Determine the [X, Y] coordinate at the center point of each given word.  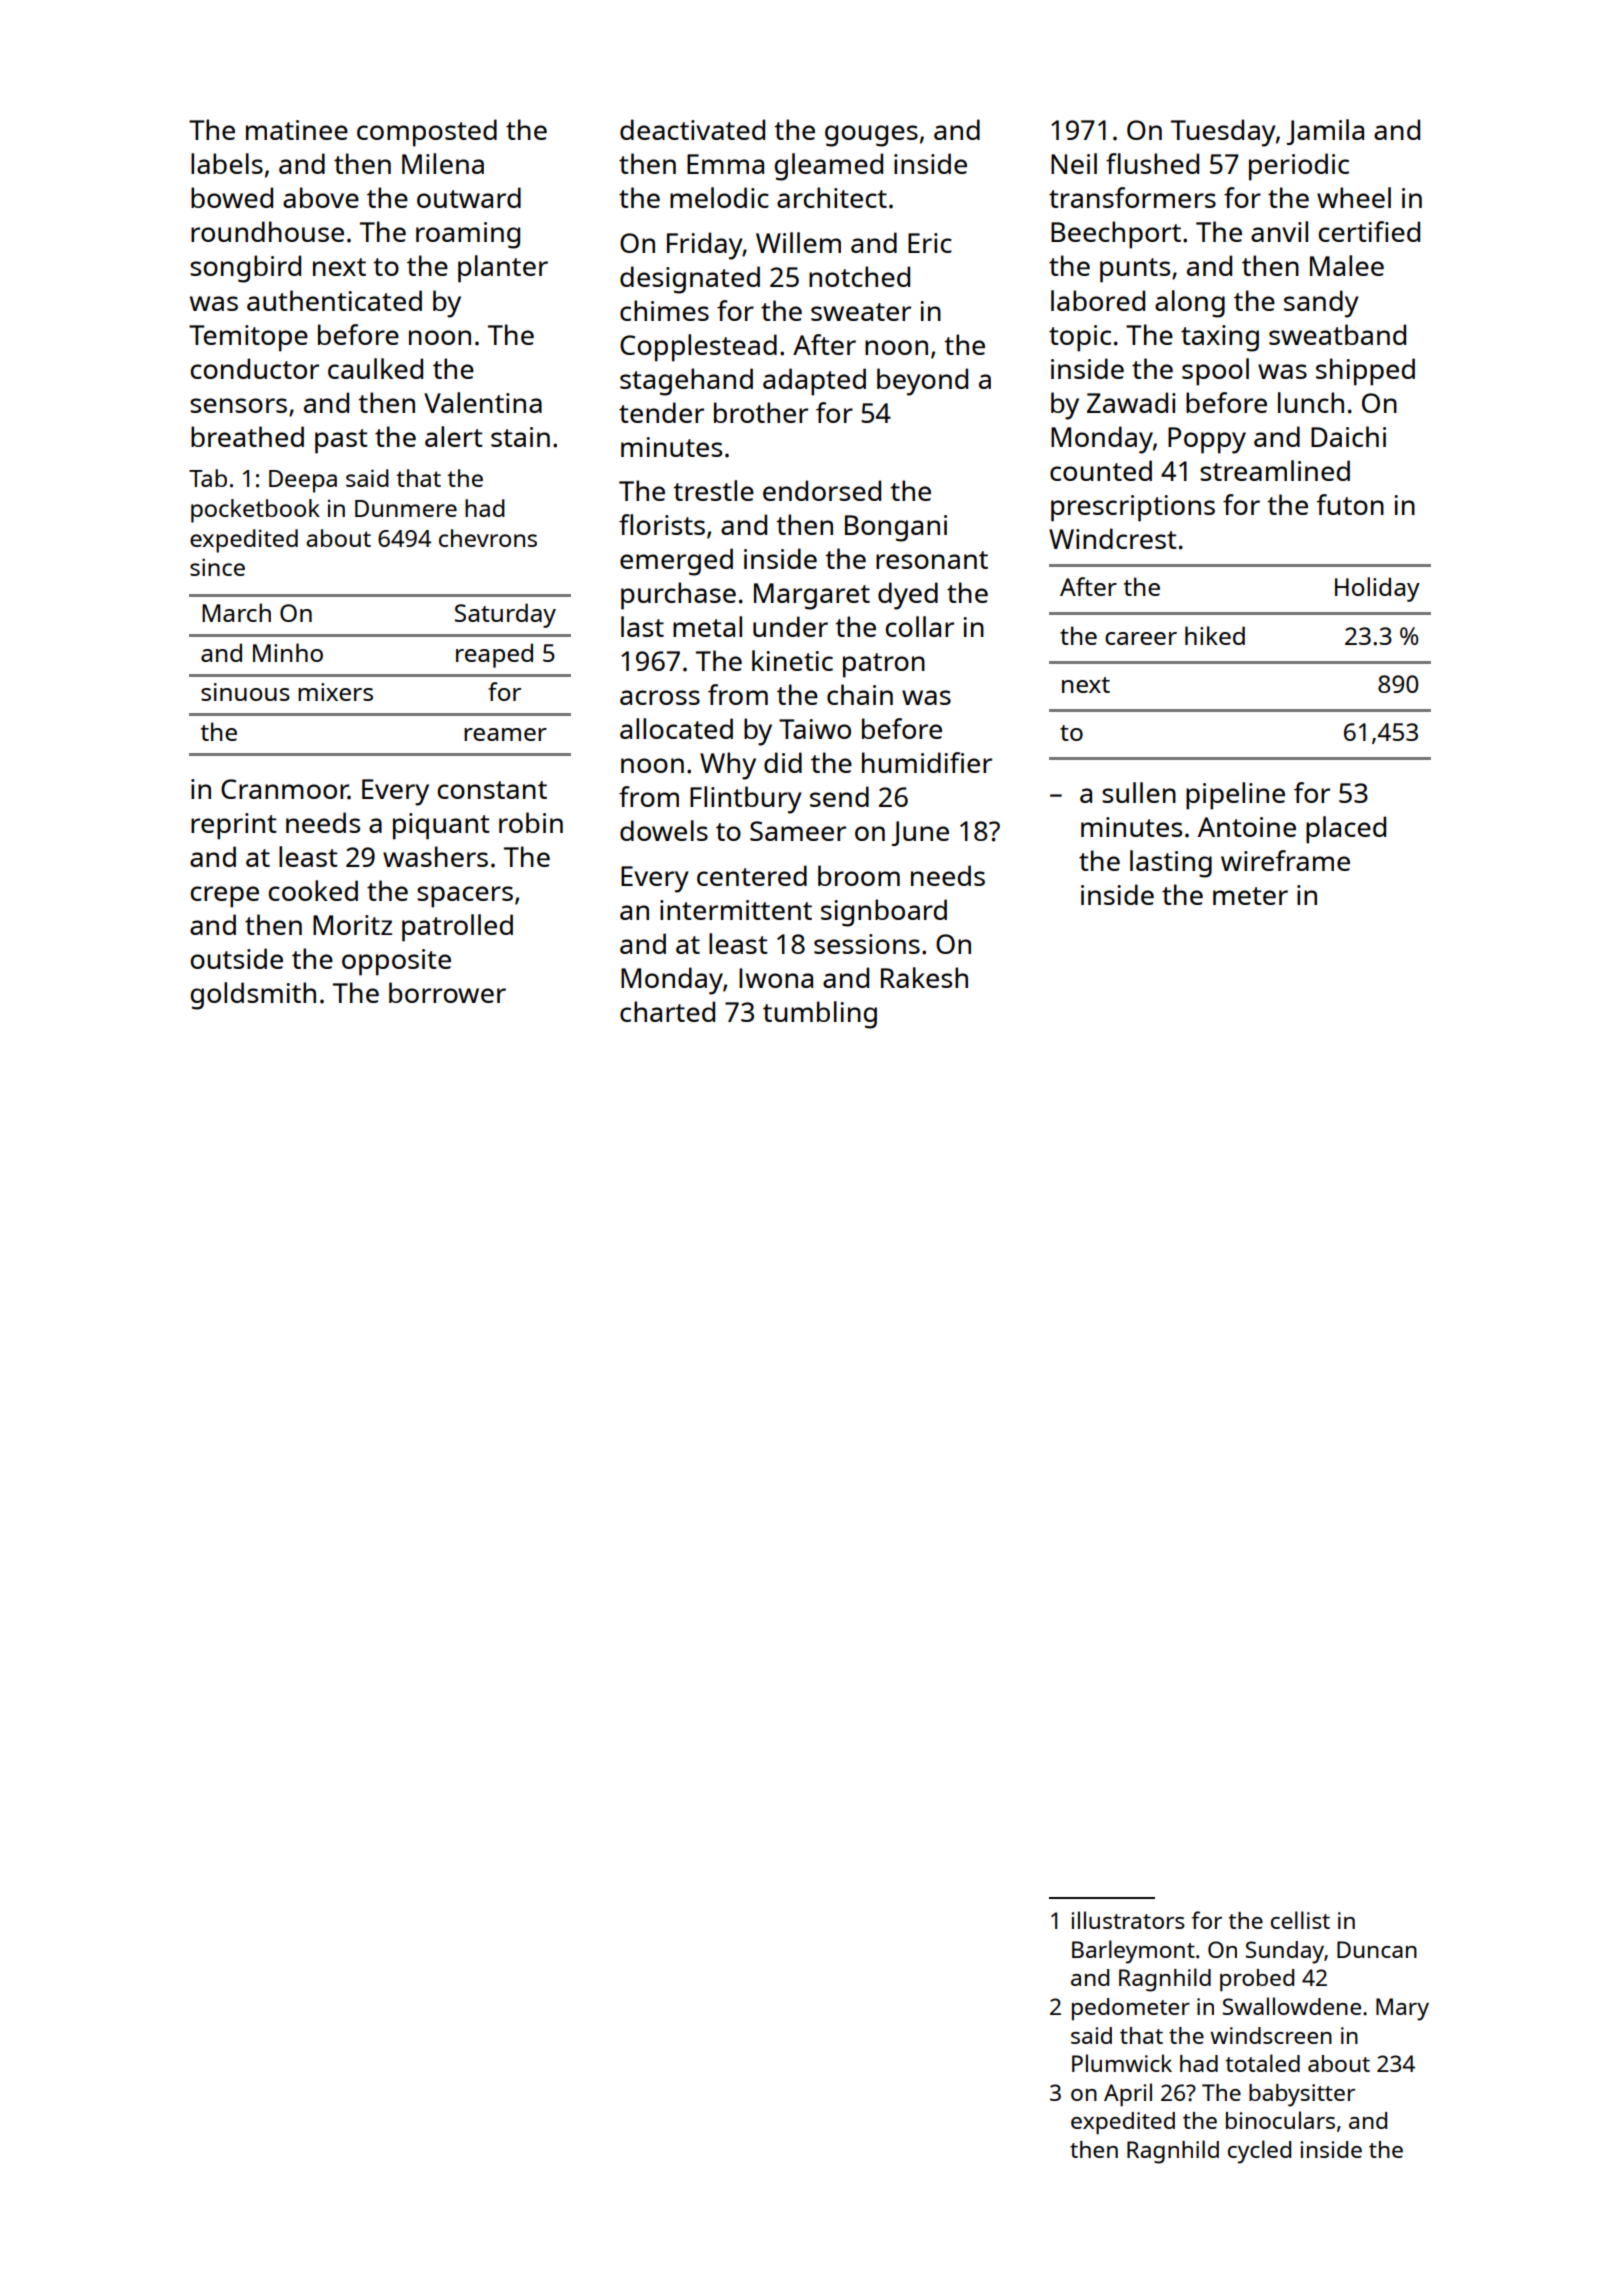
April [1128, 2095]
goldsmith [253, 996]
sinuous [245, 692]
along [1190, 304]
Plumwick [1122, 2063]
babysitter [1302, 2095]
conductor [255, 368]
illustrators [1128, 1920]
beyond [922, 382]
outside [237, 958]
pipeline [1235, 796]
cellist [1300, 1920]
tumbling [820, 1015]
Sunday [1284, 1952]
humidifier [927, 762]
